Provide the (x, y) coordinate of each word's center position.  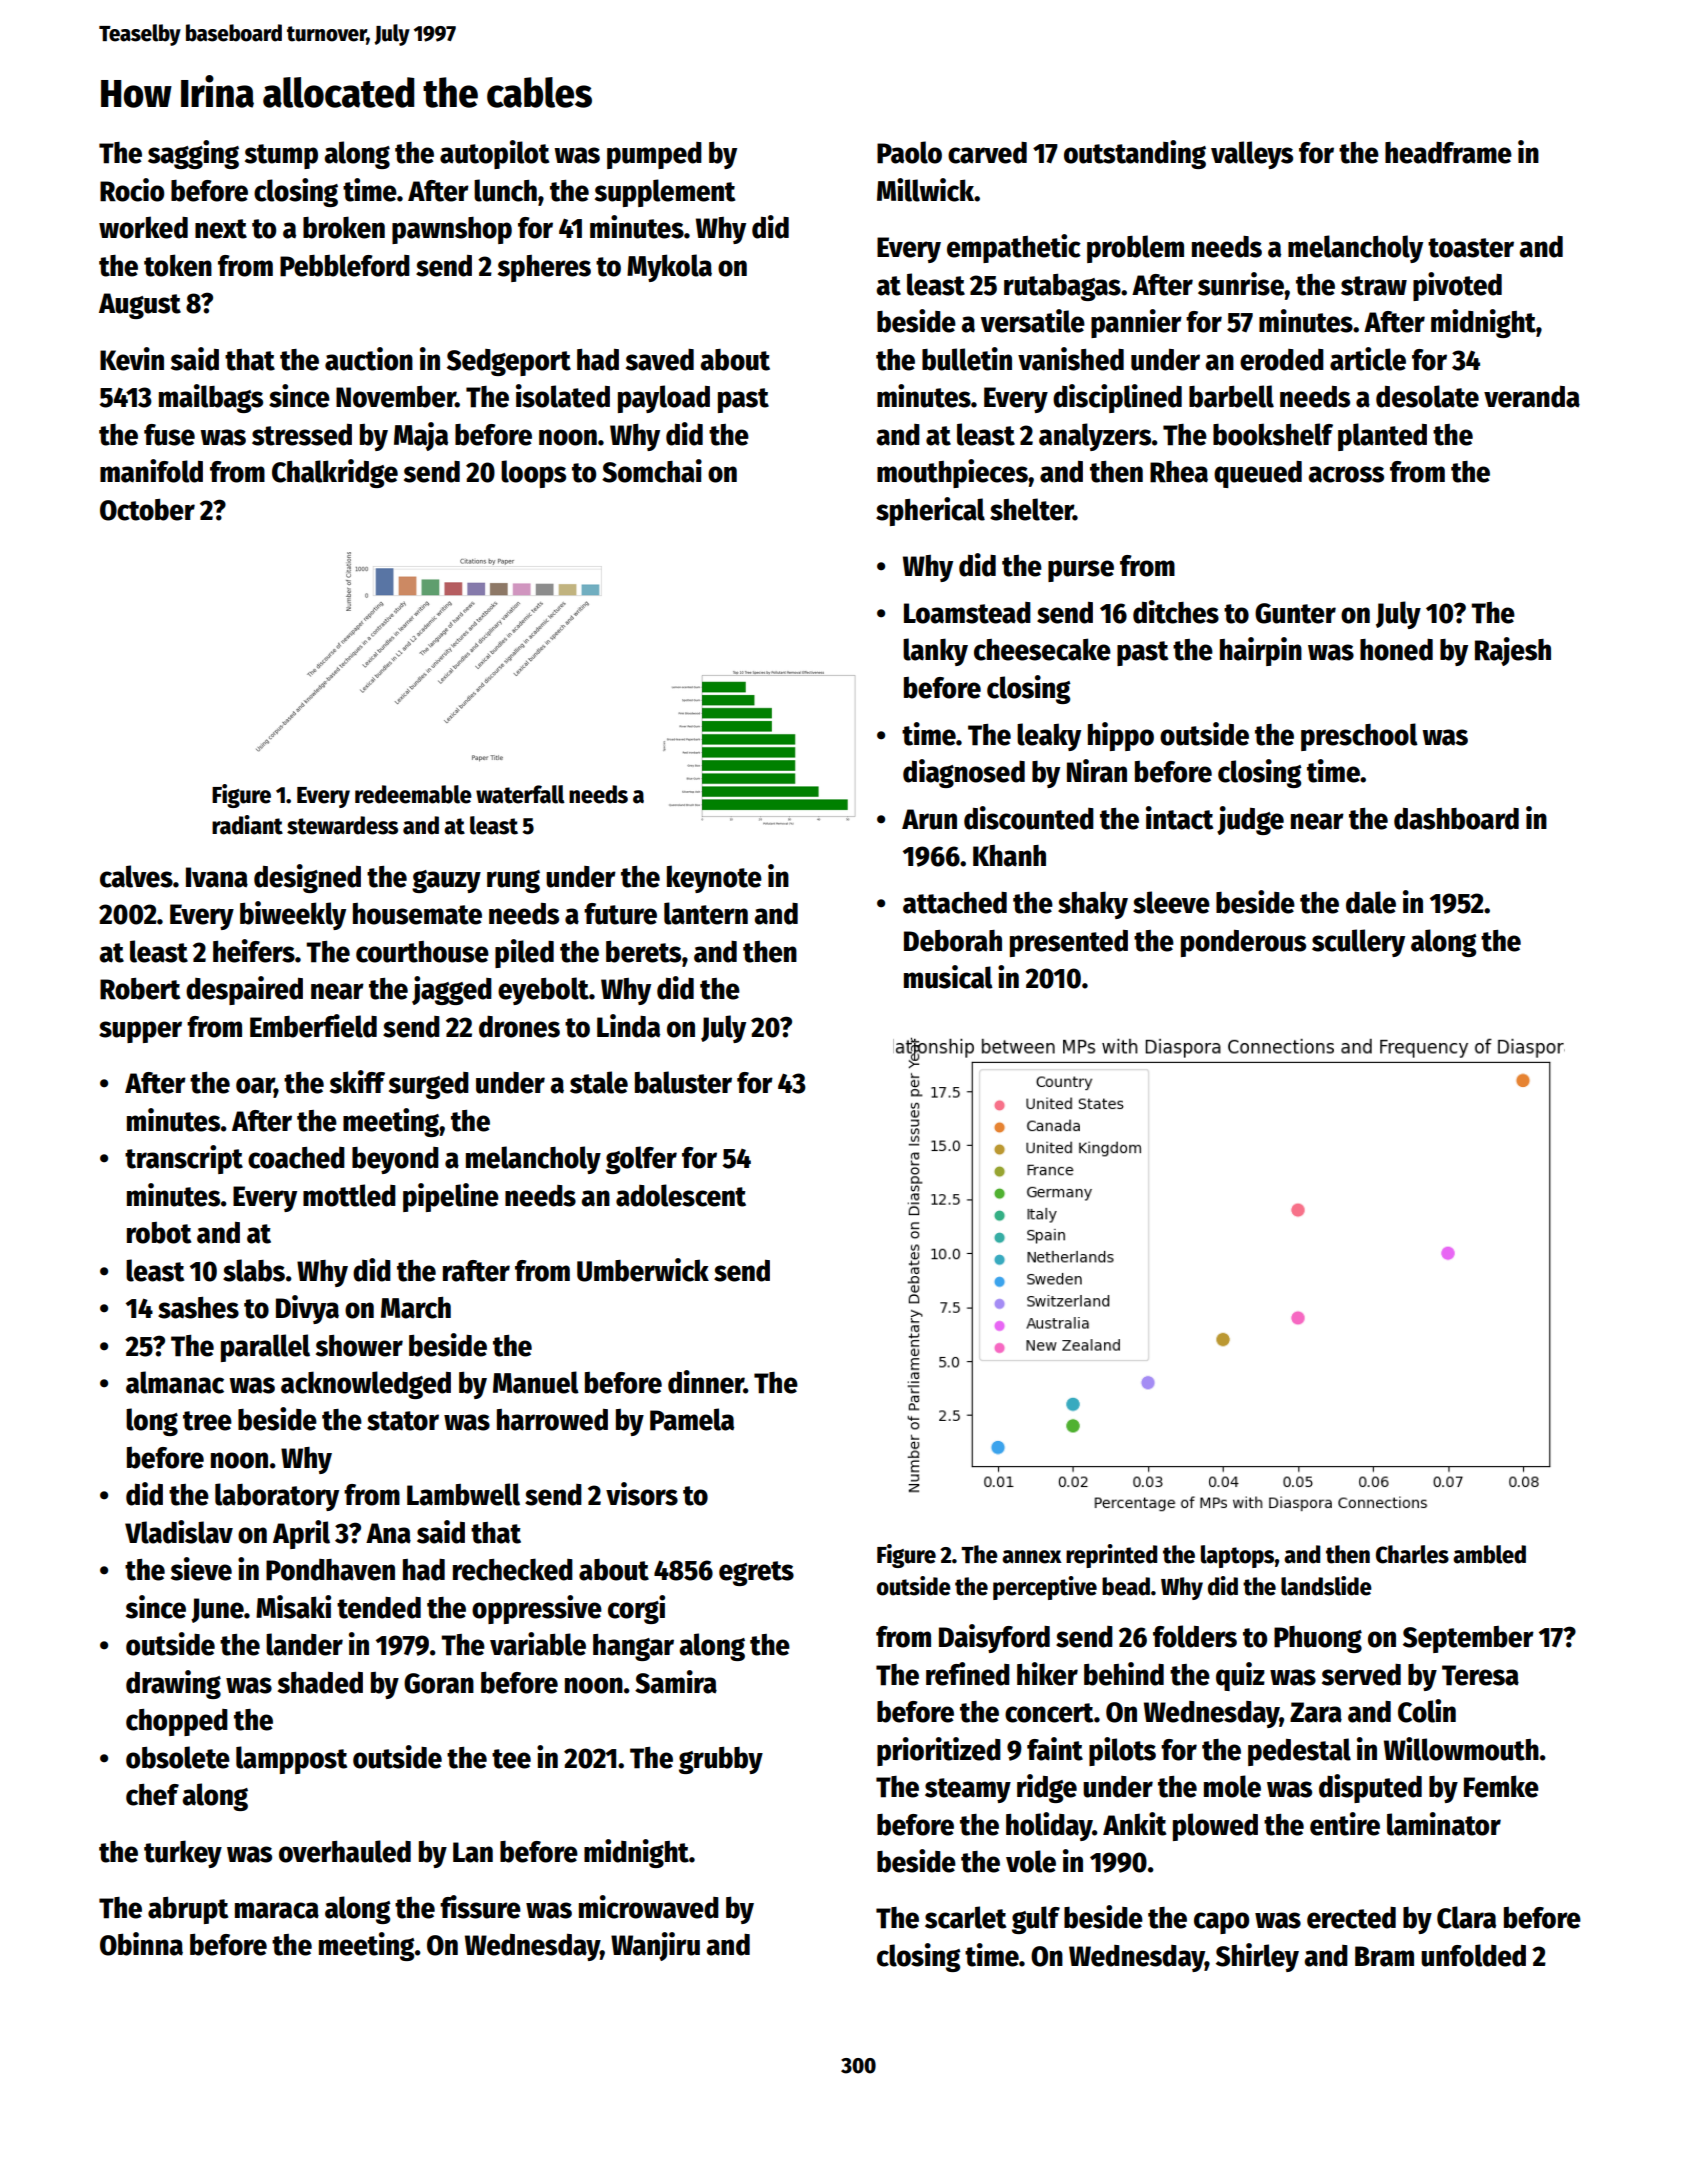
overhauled (345, 1851)
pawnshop (452, 230)
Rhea (1179, 472)
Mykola (669, 268)
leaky (1049, 737)
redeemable (413, 794)
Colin (1427, 1711)
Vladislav (179, 1532)
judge (1250, 820)
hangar (633, 1647)
